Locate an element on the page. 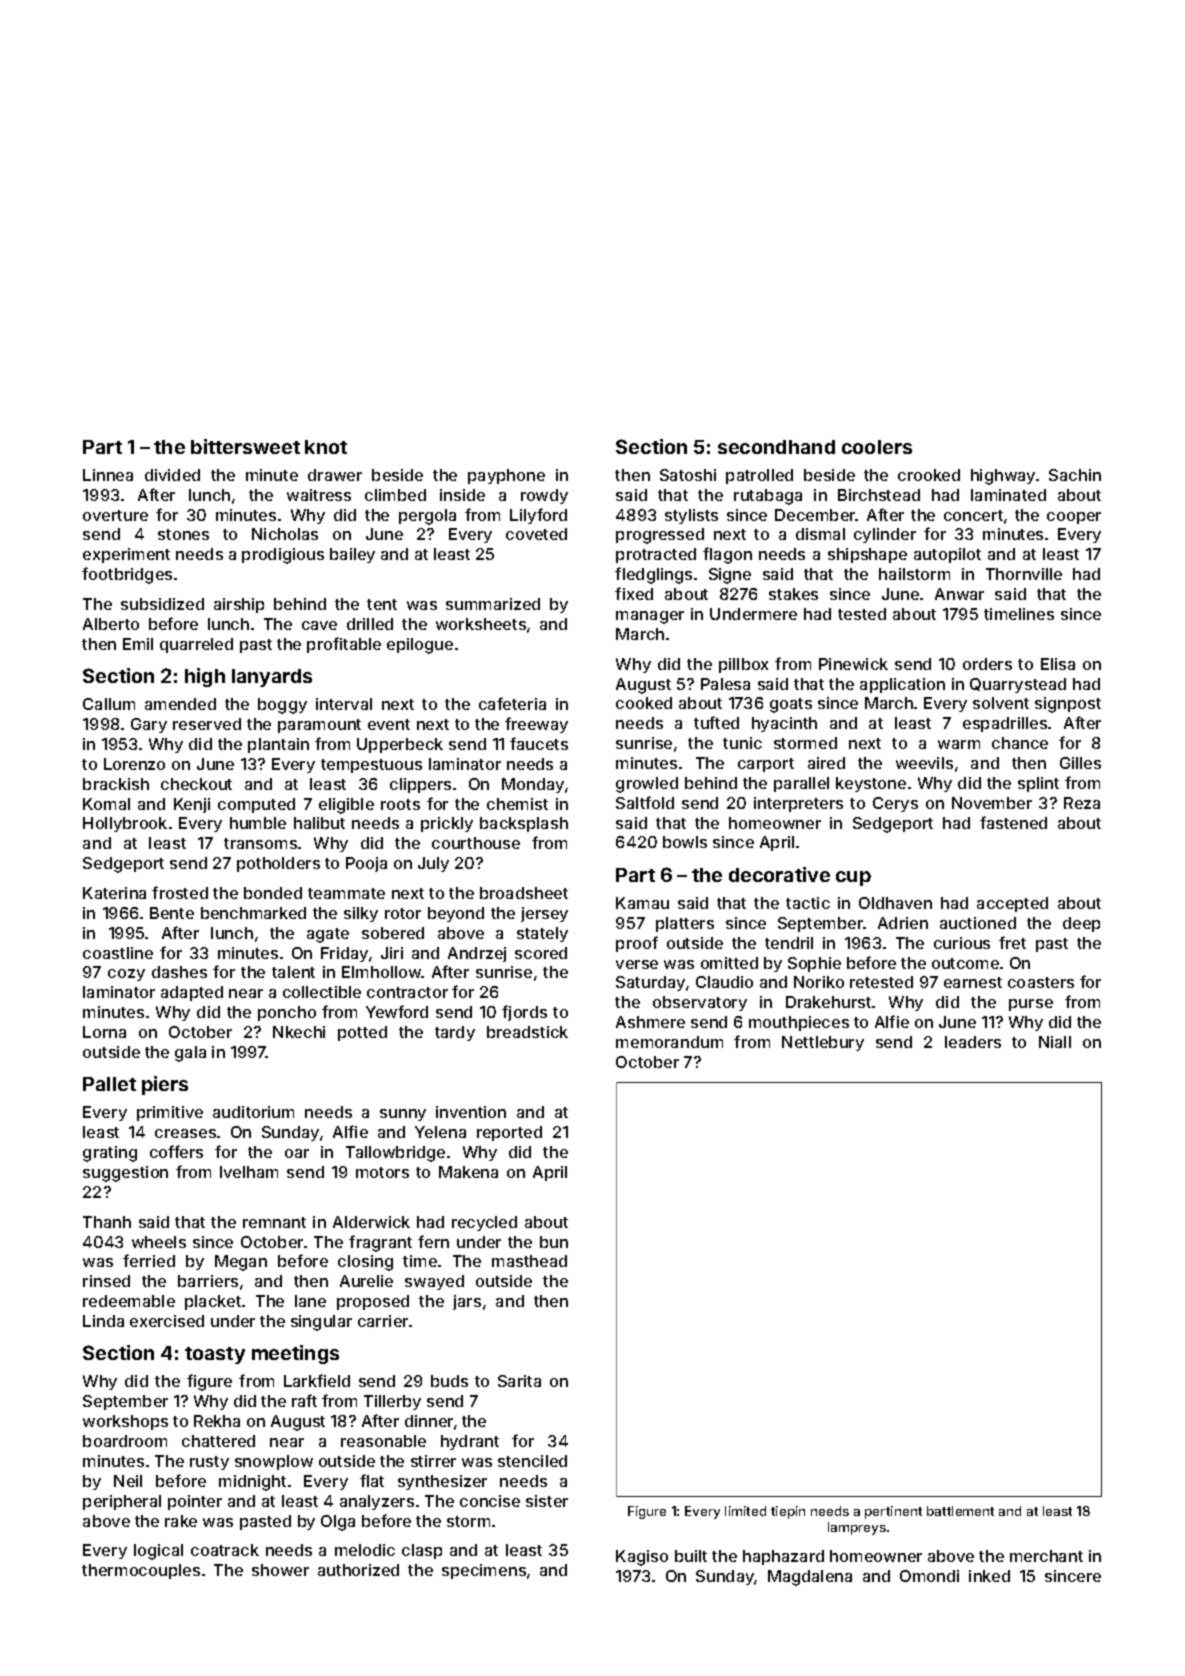 The height and width of the page is (1676, 1185). quarreled is located at coordinates (196, 645).
